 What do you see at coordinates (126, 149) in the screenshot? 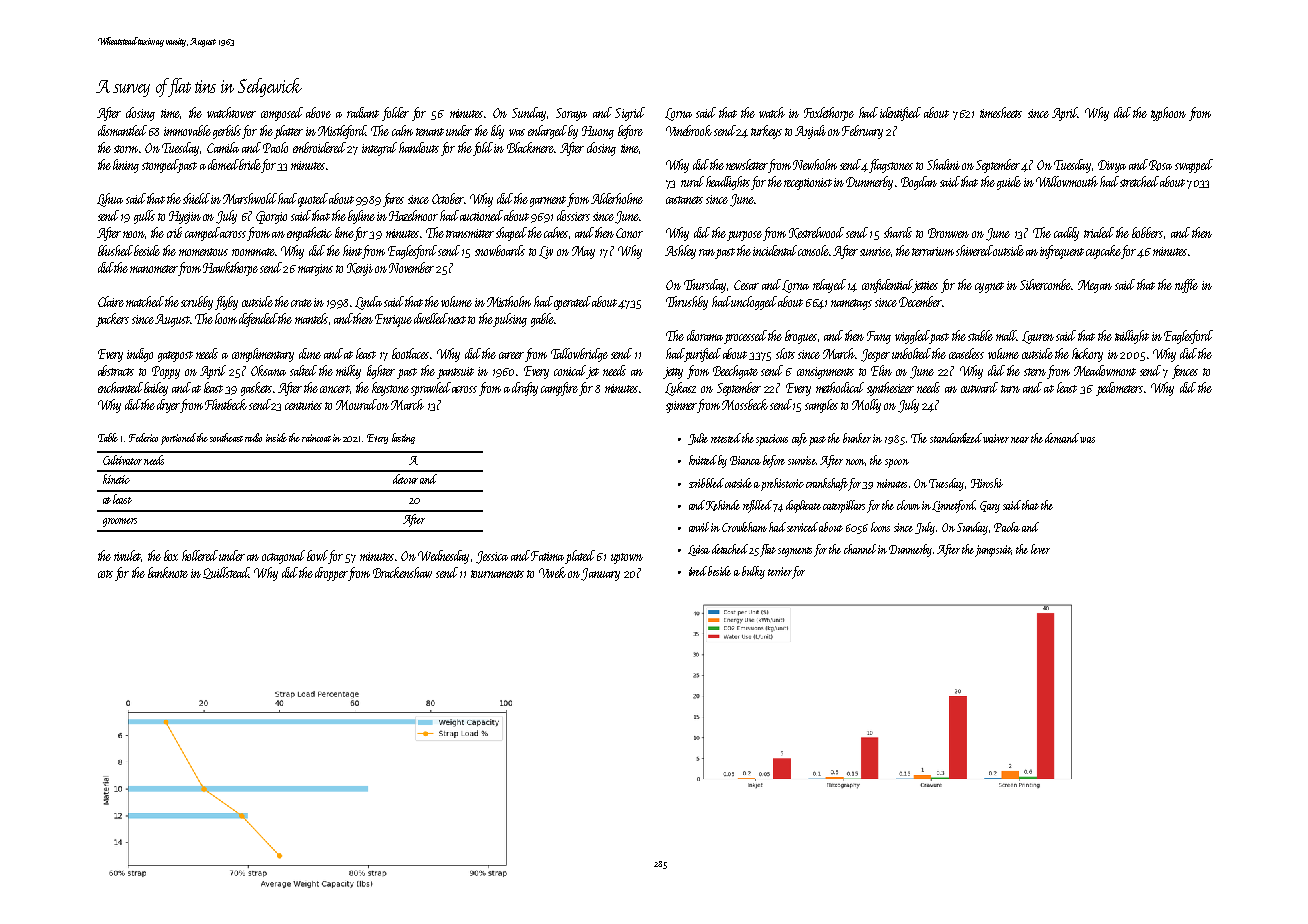
I see `storm` at bounding box center [126, 149].
